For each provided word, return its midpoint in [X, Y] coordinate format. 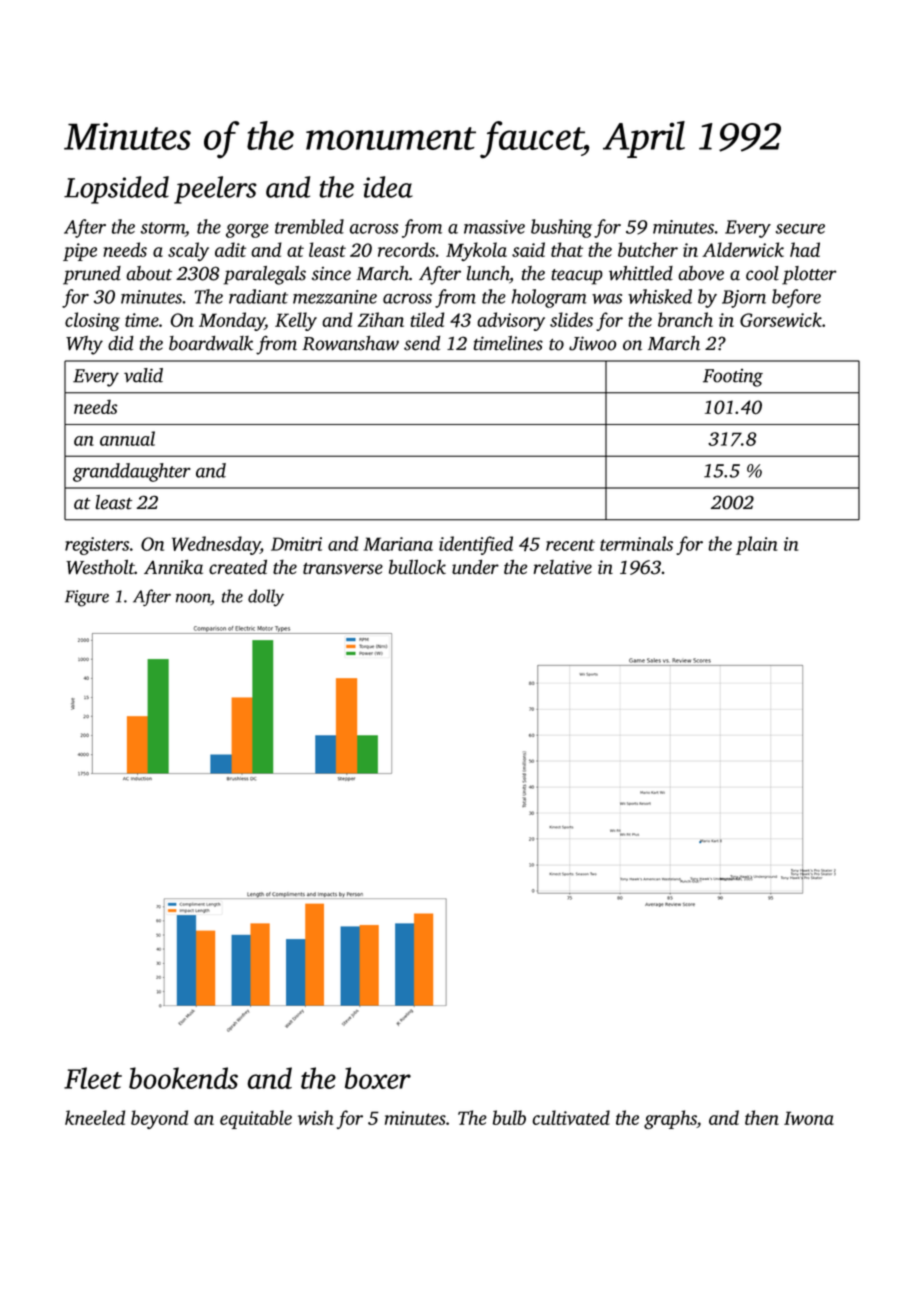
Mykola [476, 251]
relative [563, 567]
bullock [417, 567]
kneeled [95, 1117]
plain [756, 545]
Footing [733, 378]
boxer [378, 1078]
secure [800, 229]
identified [476, 545]
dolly [266, 598]
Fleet [93, 1078]
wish [315, 1117]
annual [127, 438]
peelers [215, 190]
